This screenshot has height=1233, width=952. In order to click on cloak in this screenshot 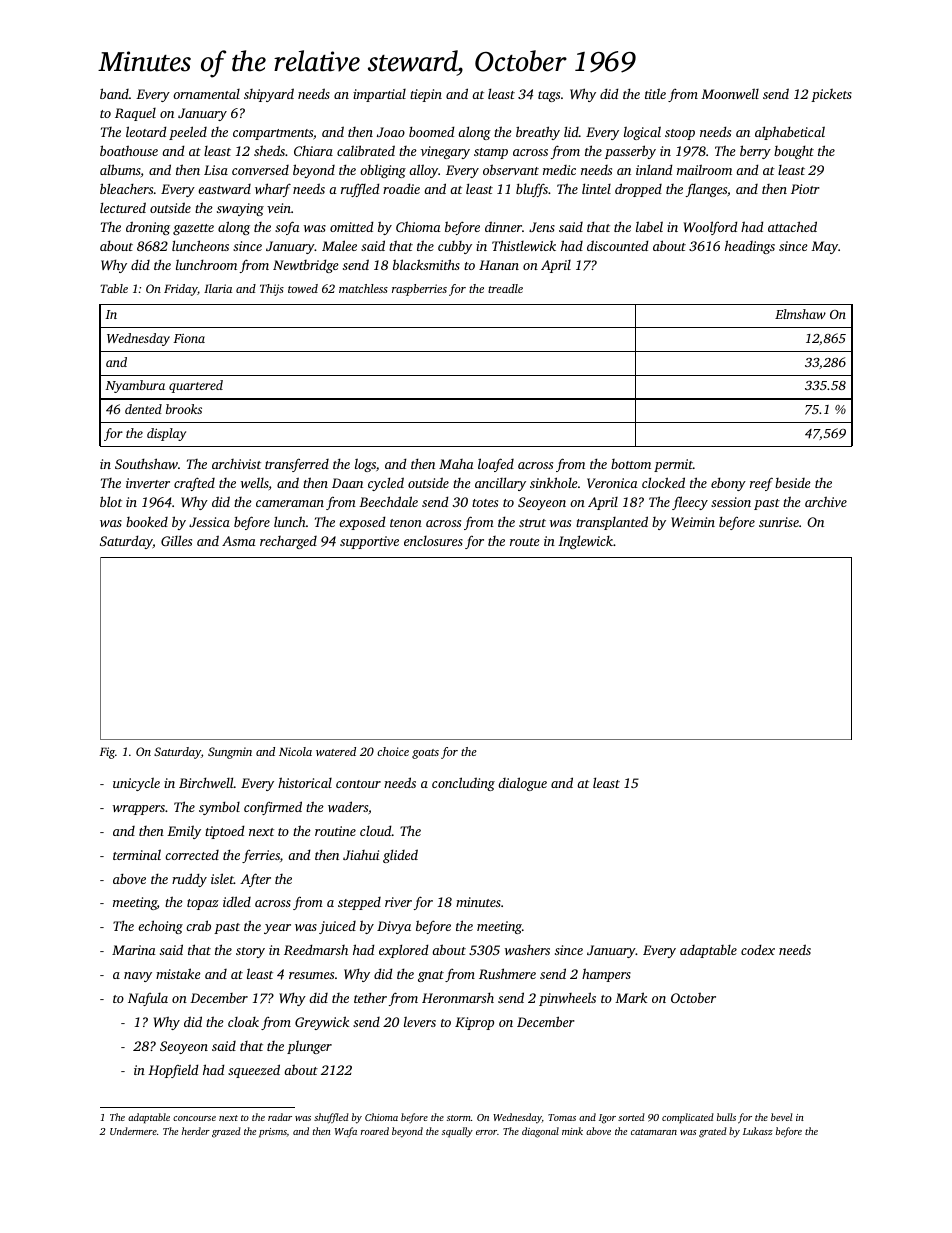, I will do `click(243, 1022)`.
